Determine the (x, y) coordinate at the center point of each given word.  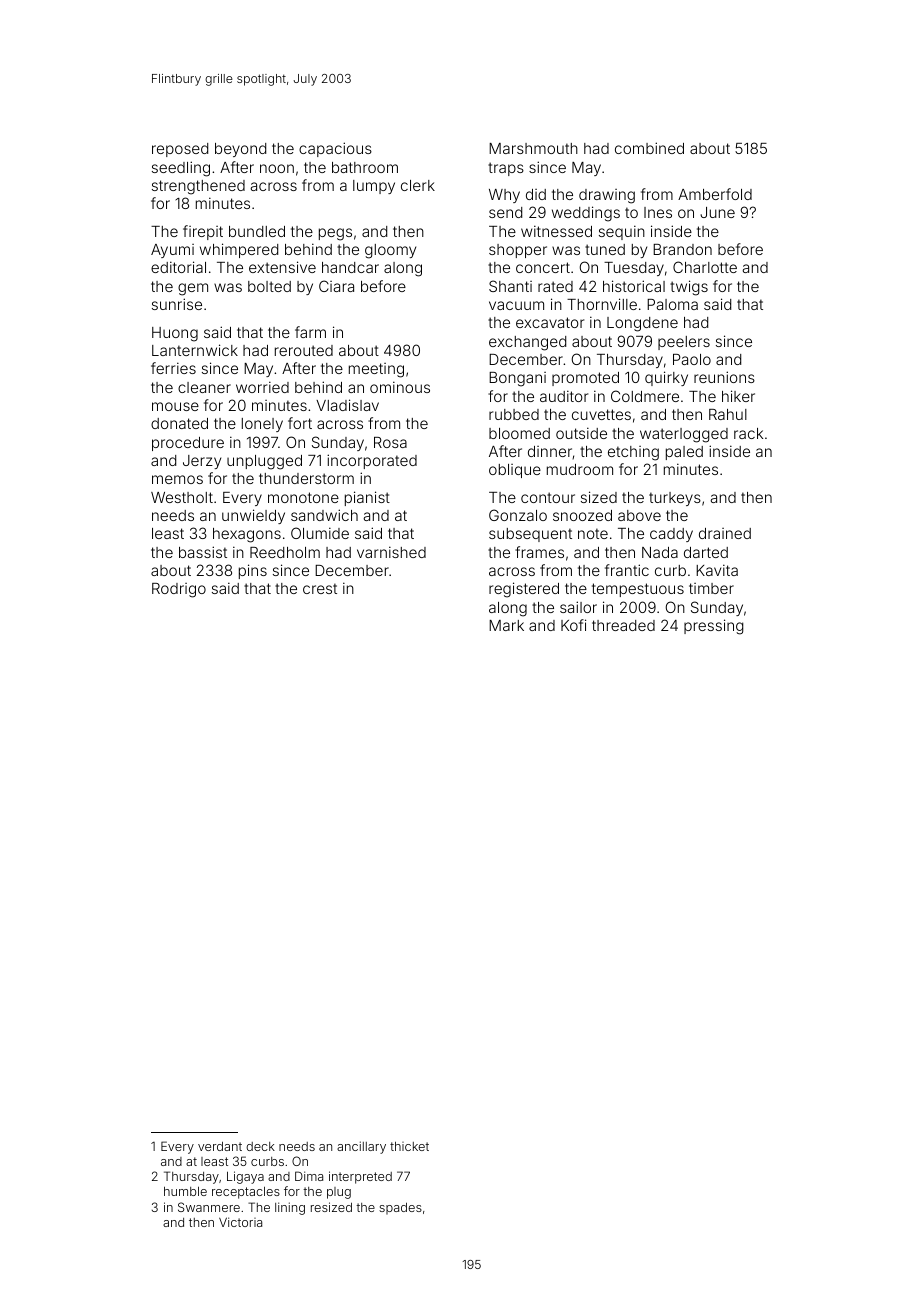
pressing (714, 627)
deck (260, 1146)
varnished (391, 552)
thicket (409, 1146)
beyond (240, 150)
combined (649, 148)
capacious (335, 149)
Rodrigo (179, 590)
